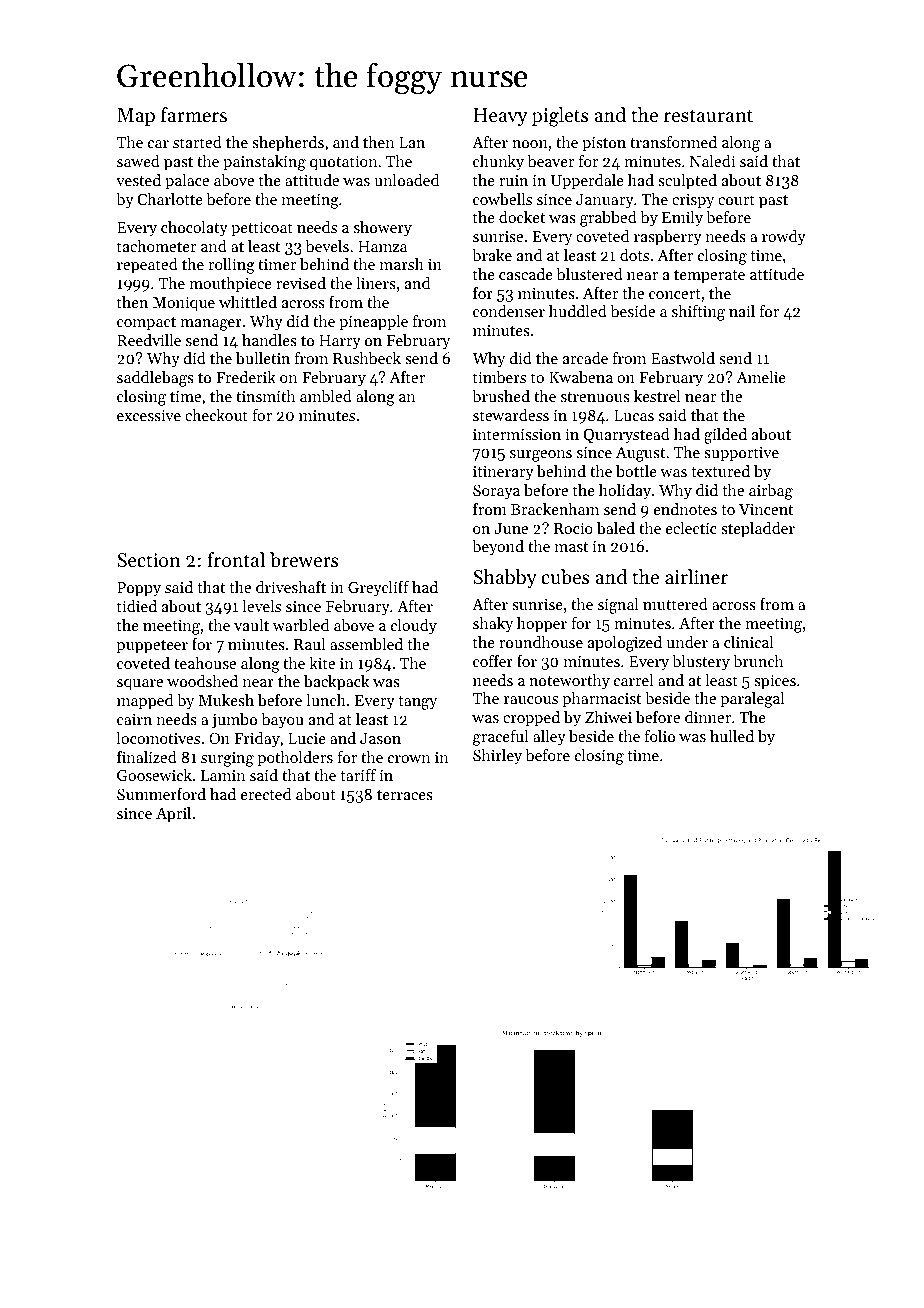  Describe the element at coordinates (139, 589) in the page. I see `Poppy` at that location.
